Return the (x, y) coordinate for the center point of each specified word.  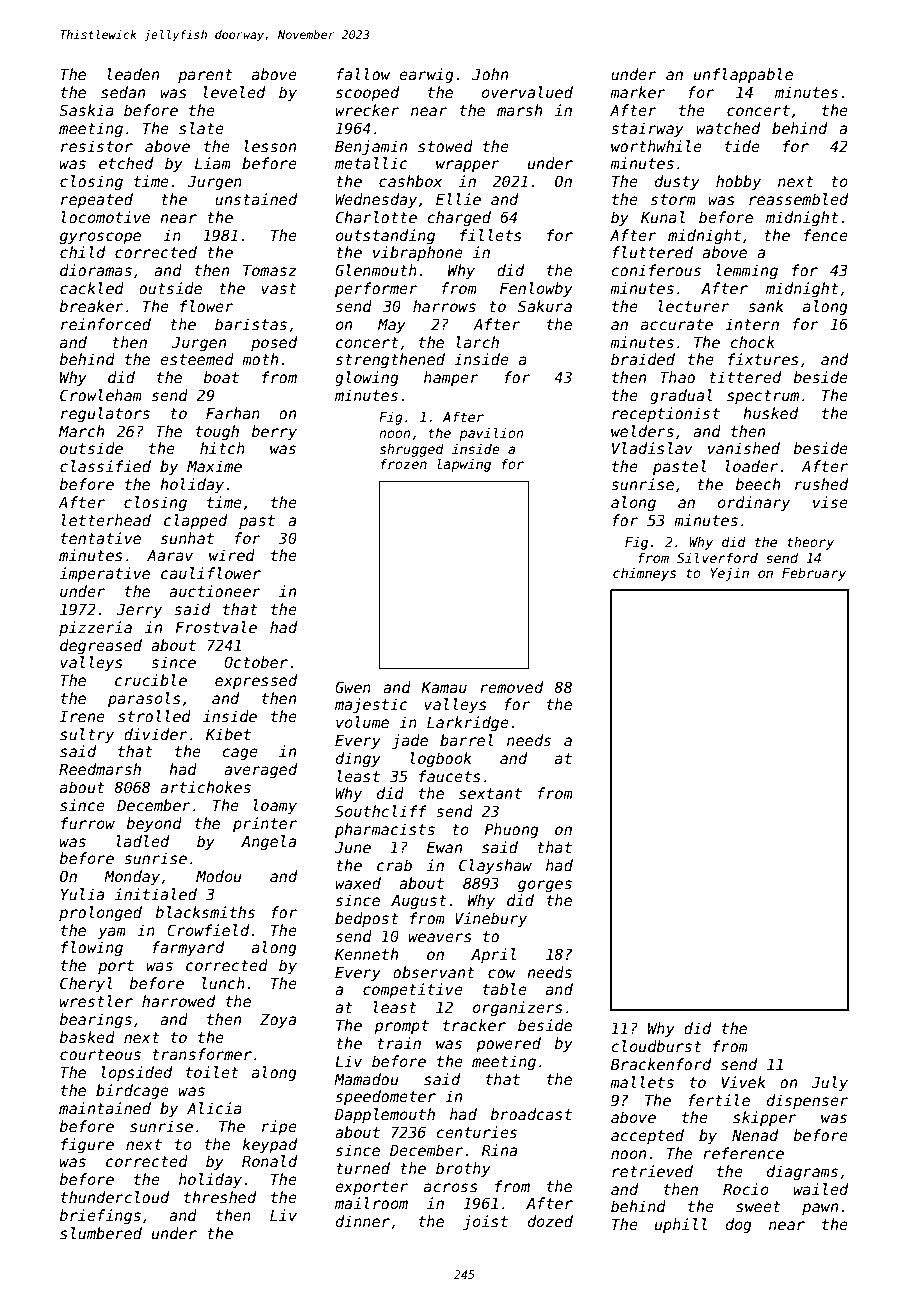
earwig (426, 75)
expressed (256, 681)
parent (205, 76)
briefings (100, 1216)
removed (511, 687)
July (829, 1083)
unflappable (743, 75)
